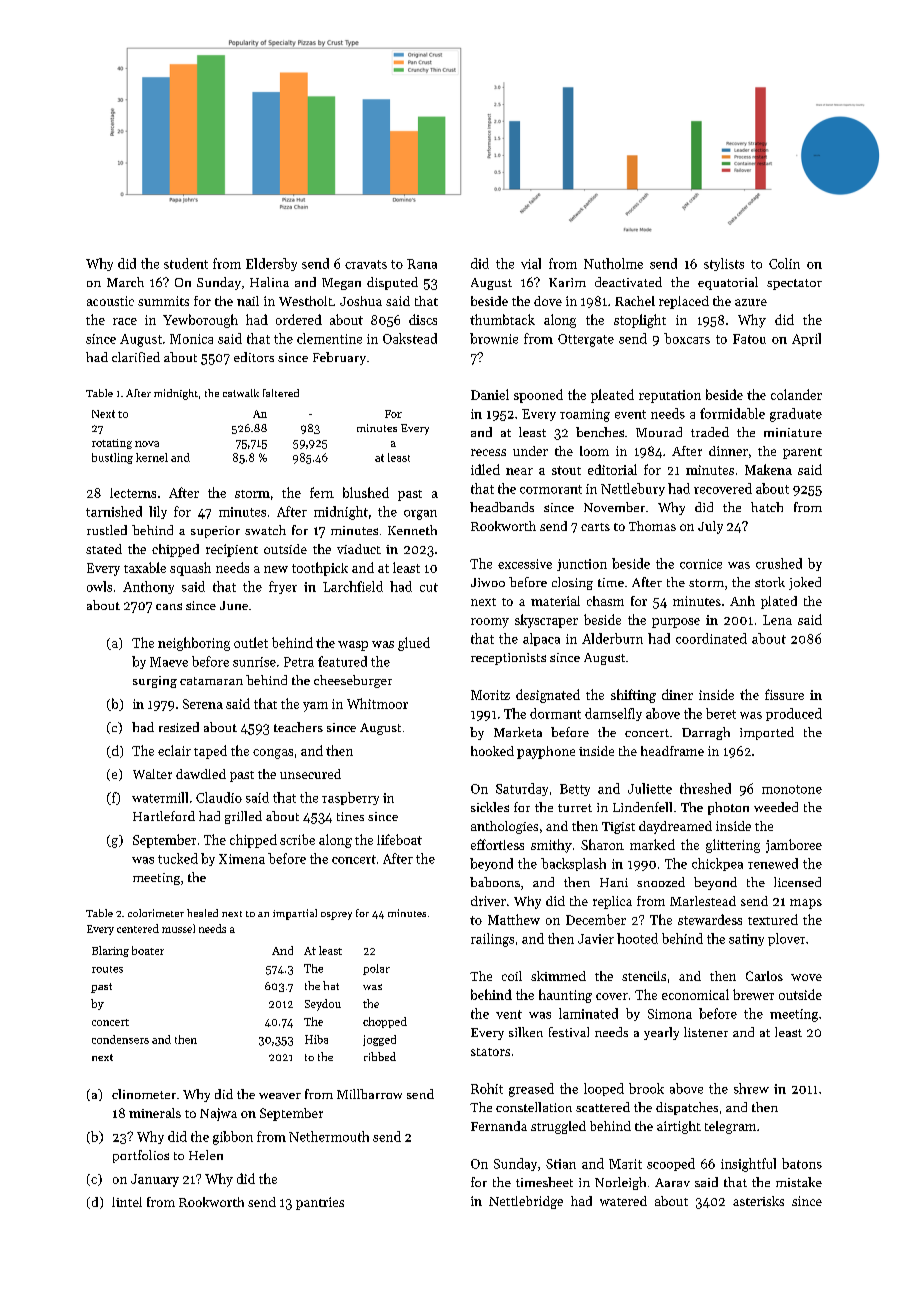 This image has height=1316, width=908. What do you see at coordinates (806, 977) in the image?
I see `wove` at bounding box center [806, 977].
